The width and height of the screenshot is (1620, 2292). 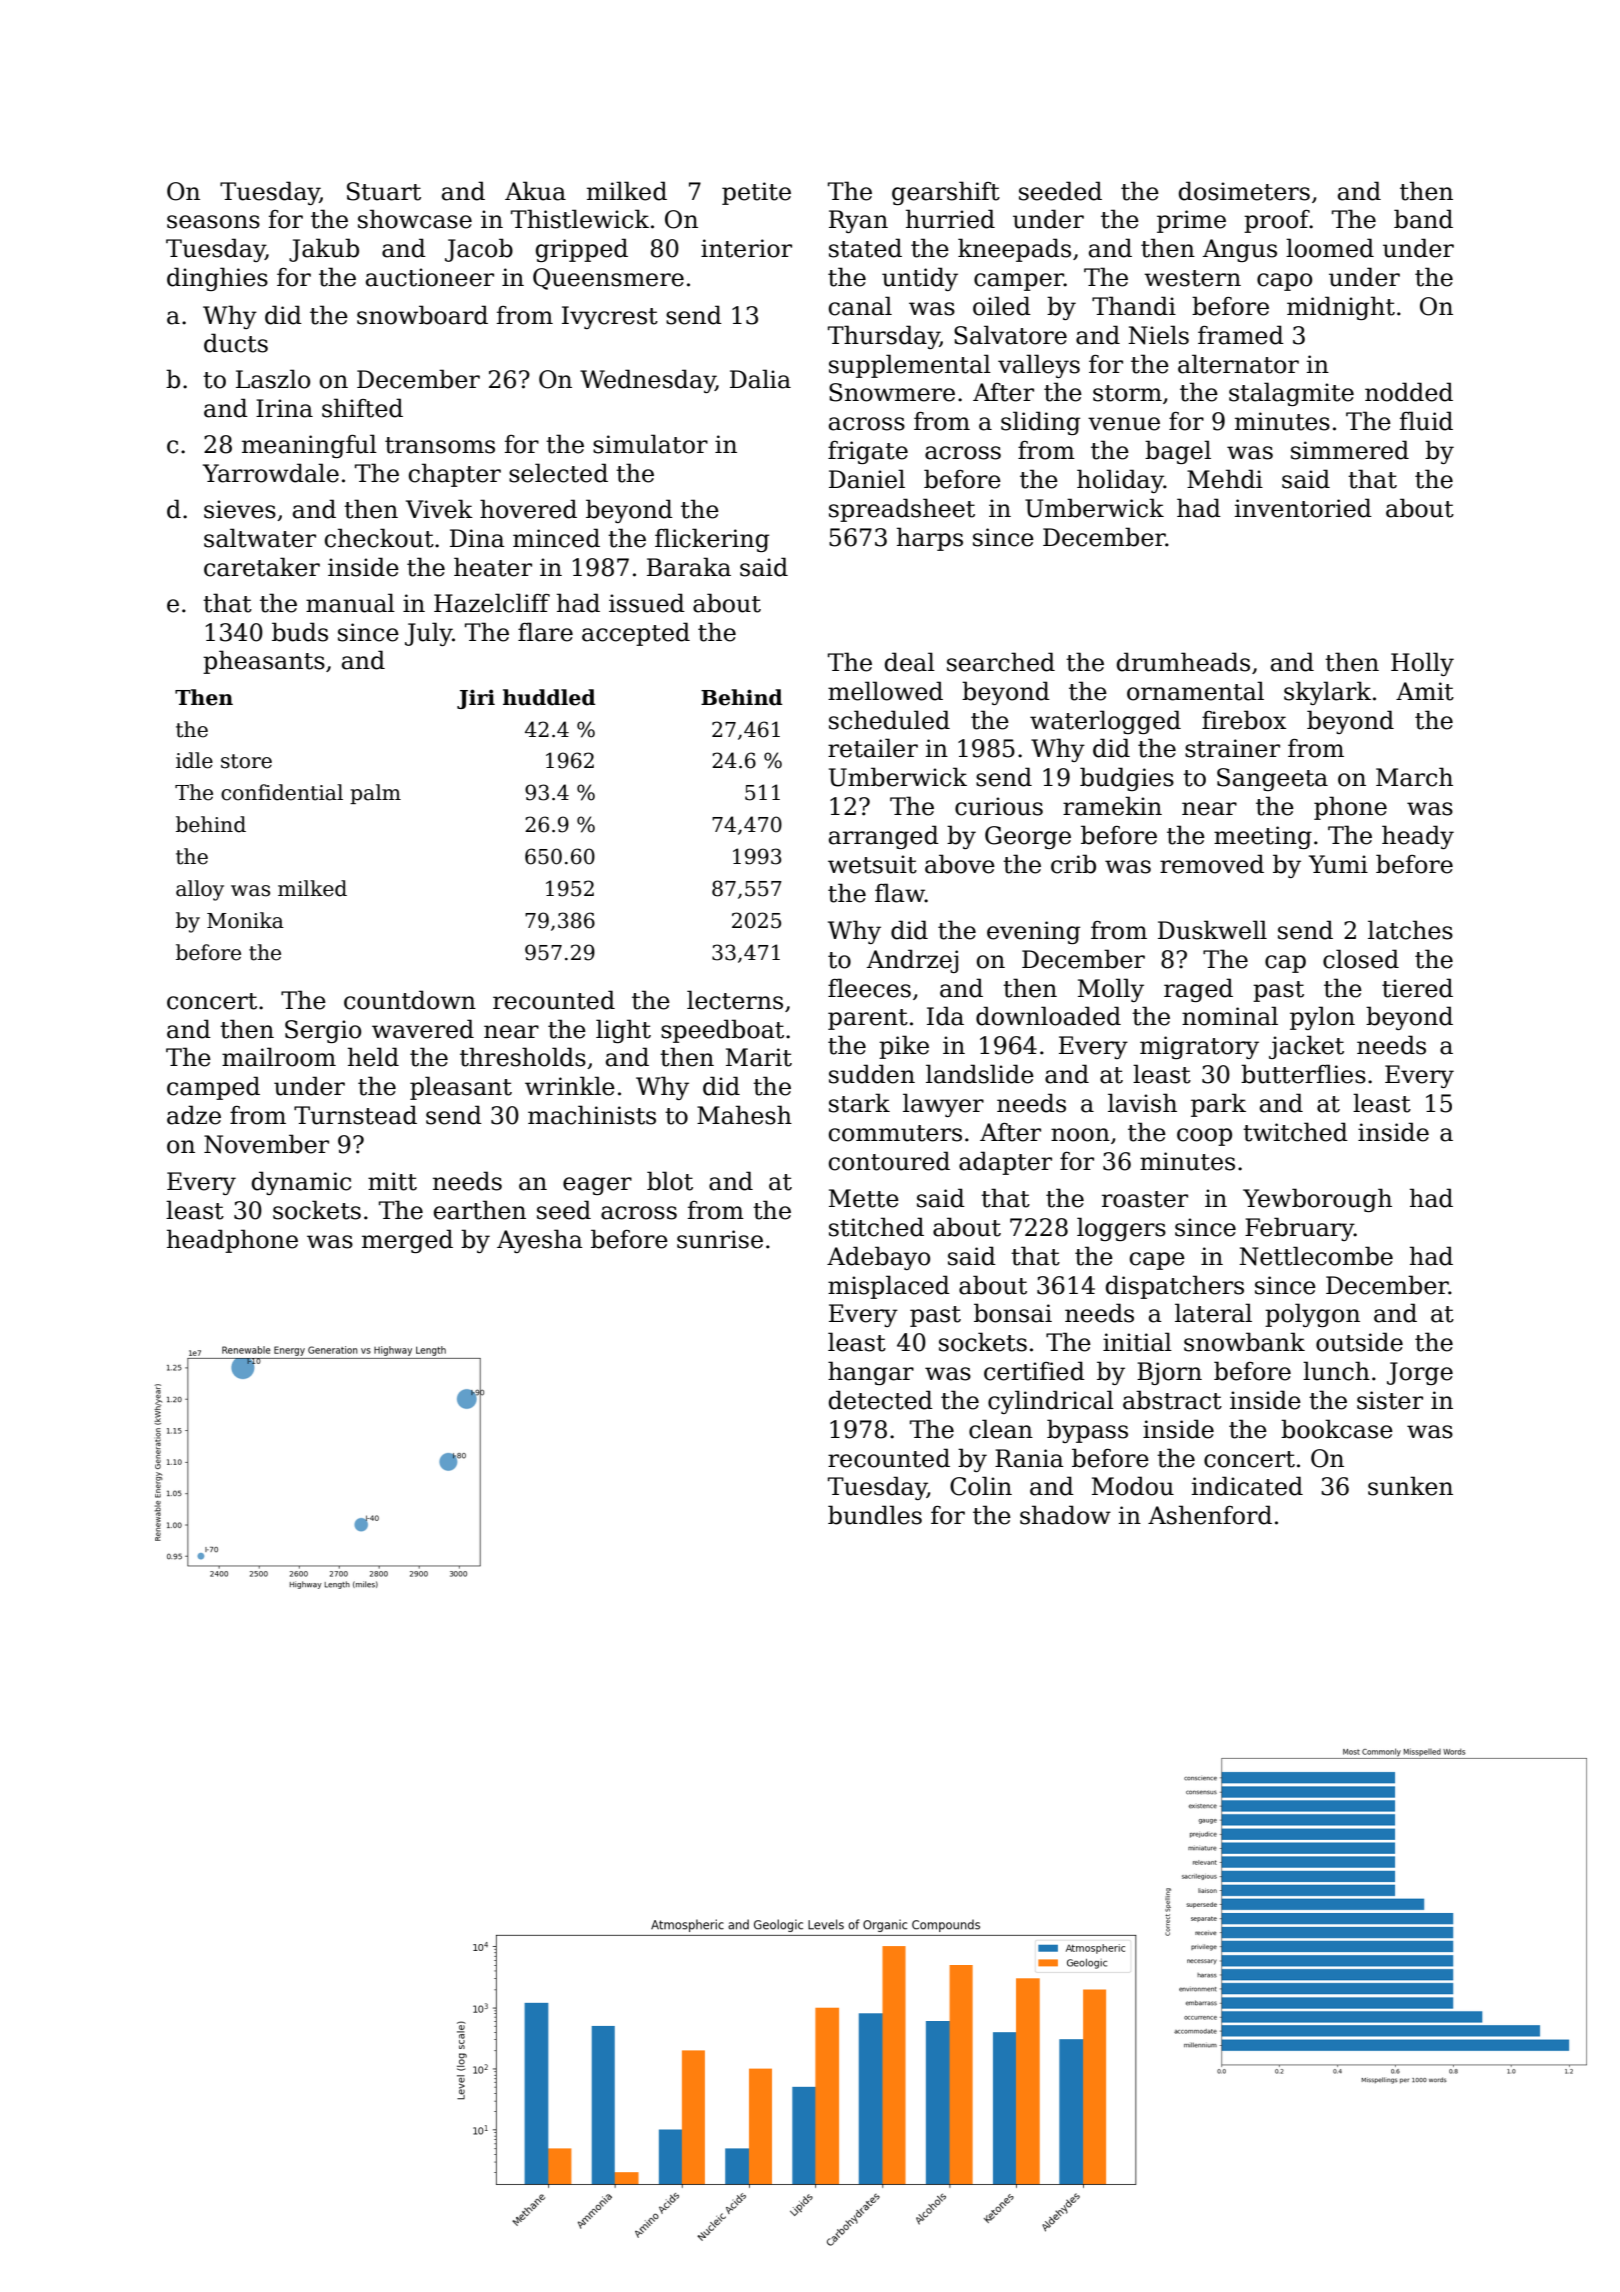 What do you see at coordinates (735, 1000) in the screenshot?
I see `lecterns` at bounding box center [735, 1000].
